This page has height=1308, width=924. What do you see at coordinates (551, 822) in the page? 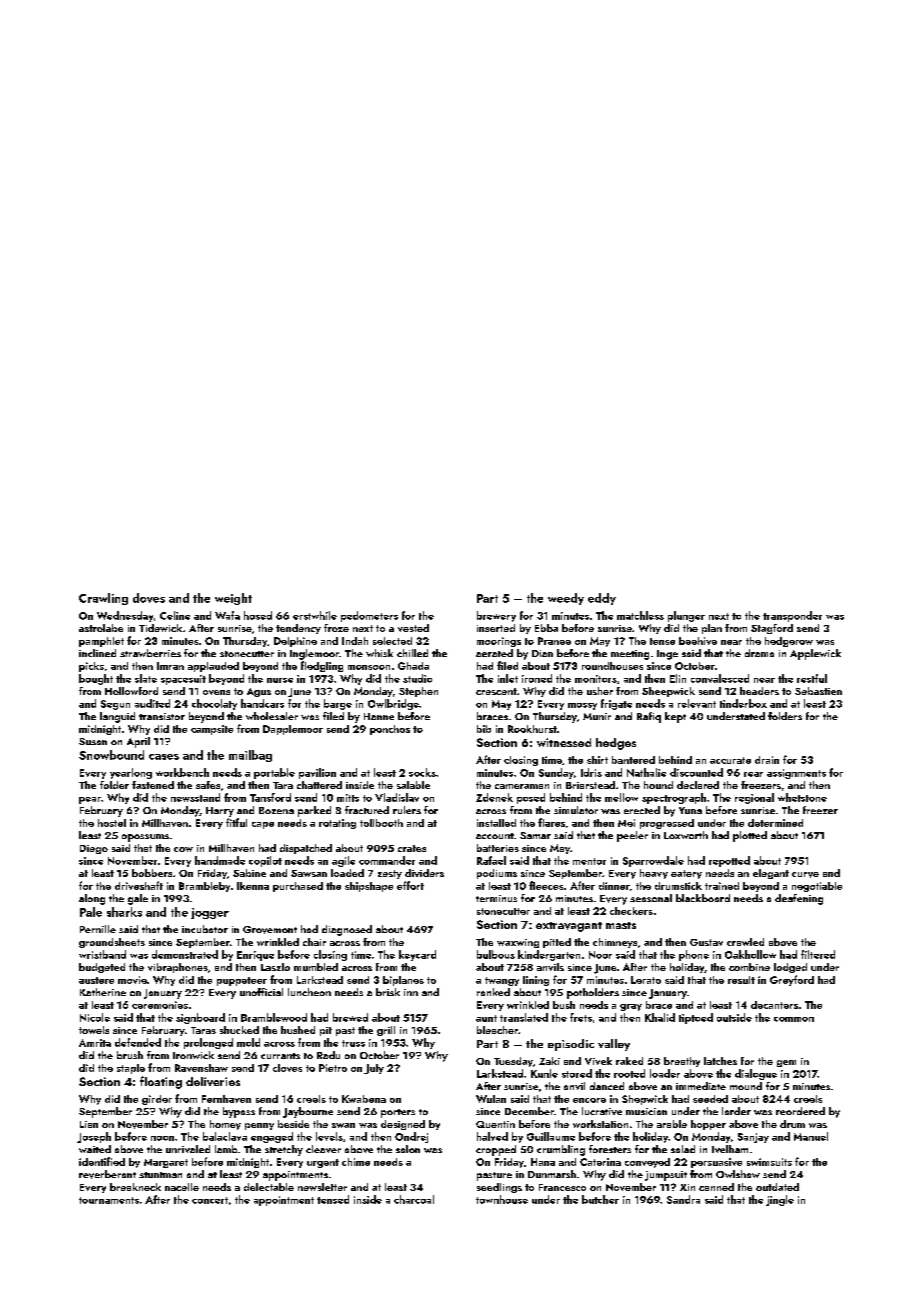
I see `flares` at bounding box center [551, 822].
